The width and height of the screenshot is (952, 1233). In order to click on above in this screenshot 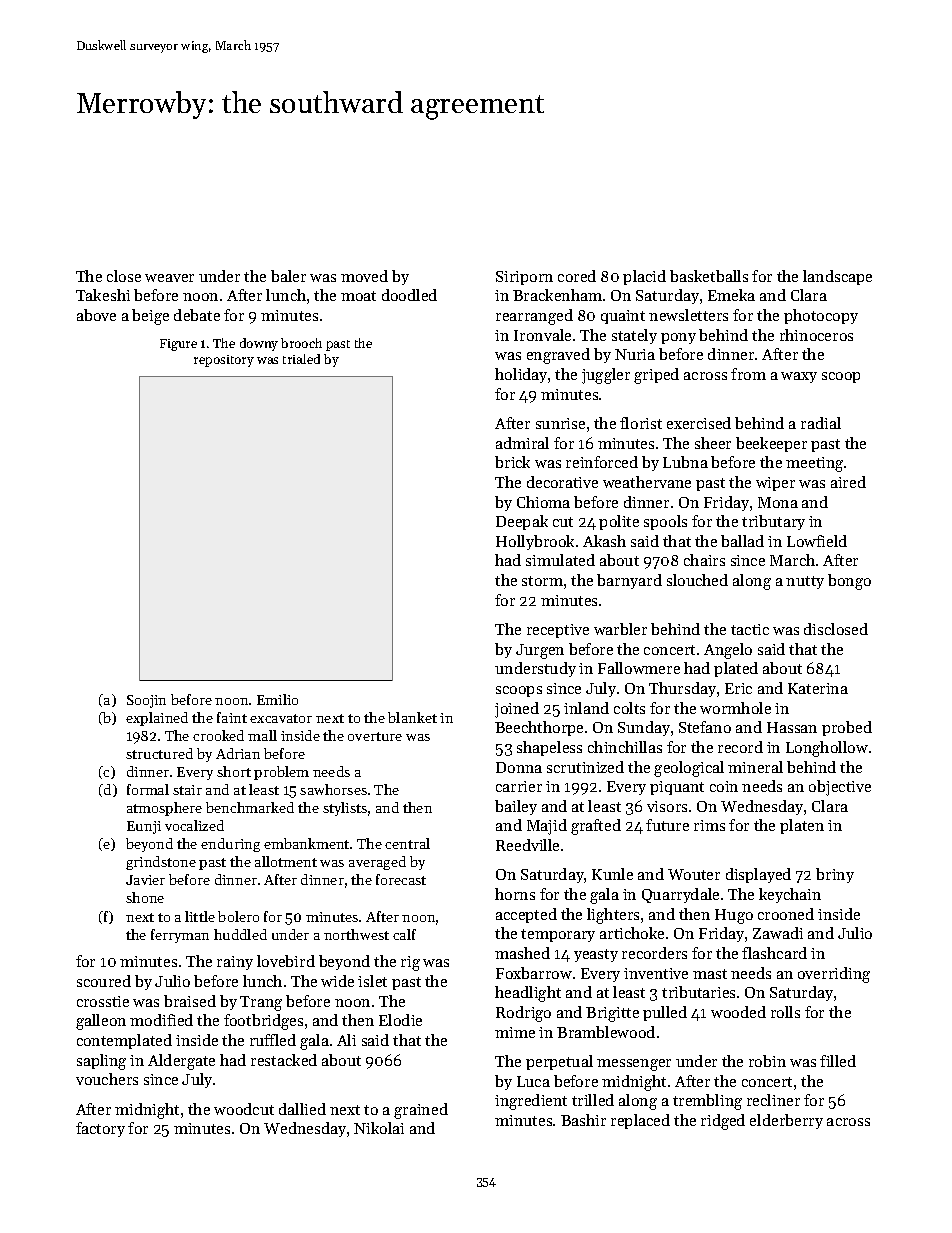, I will do `click(96, 315)`.
